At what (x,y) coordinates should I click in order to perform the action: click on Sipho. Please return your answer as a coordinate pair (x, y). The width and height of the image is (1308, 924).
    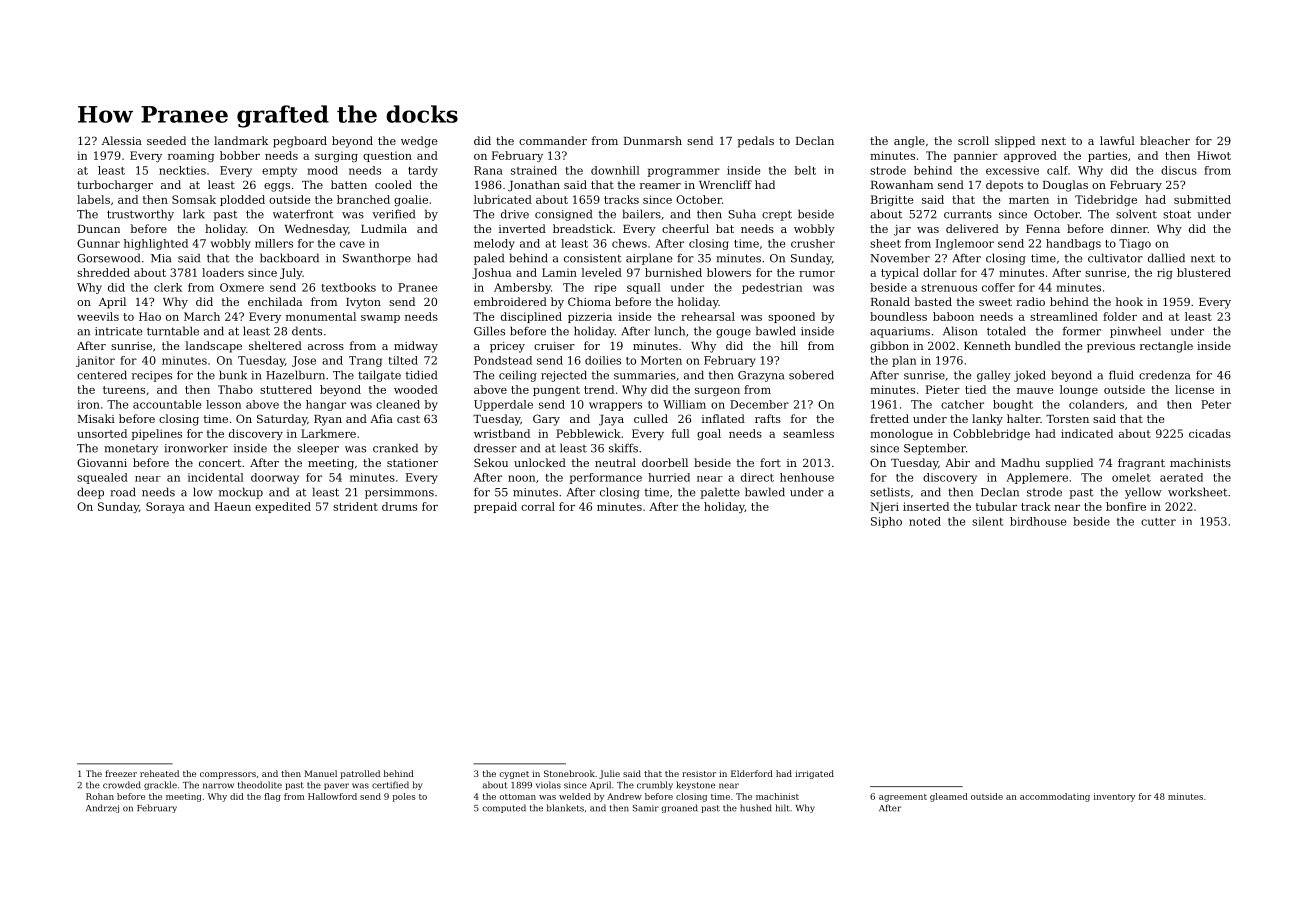
    Looking at the image, I should click on (886, 522).
